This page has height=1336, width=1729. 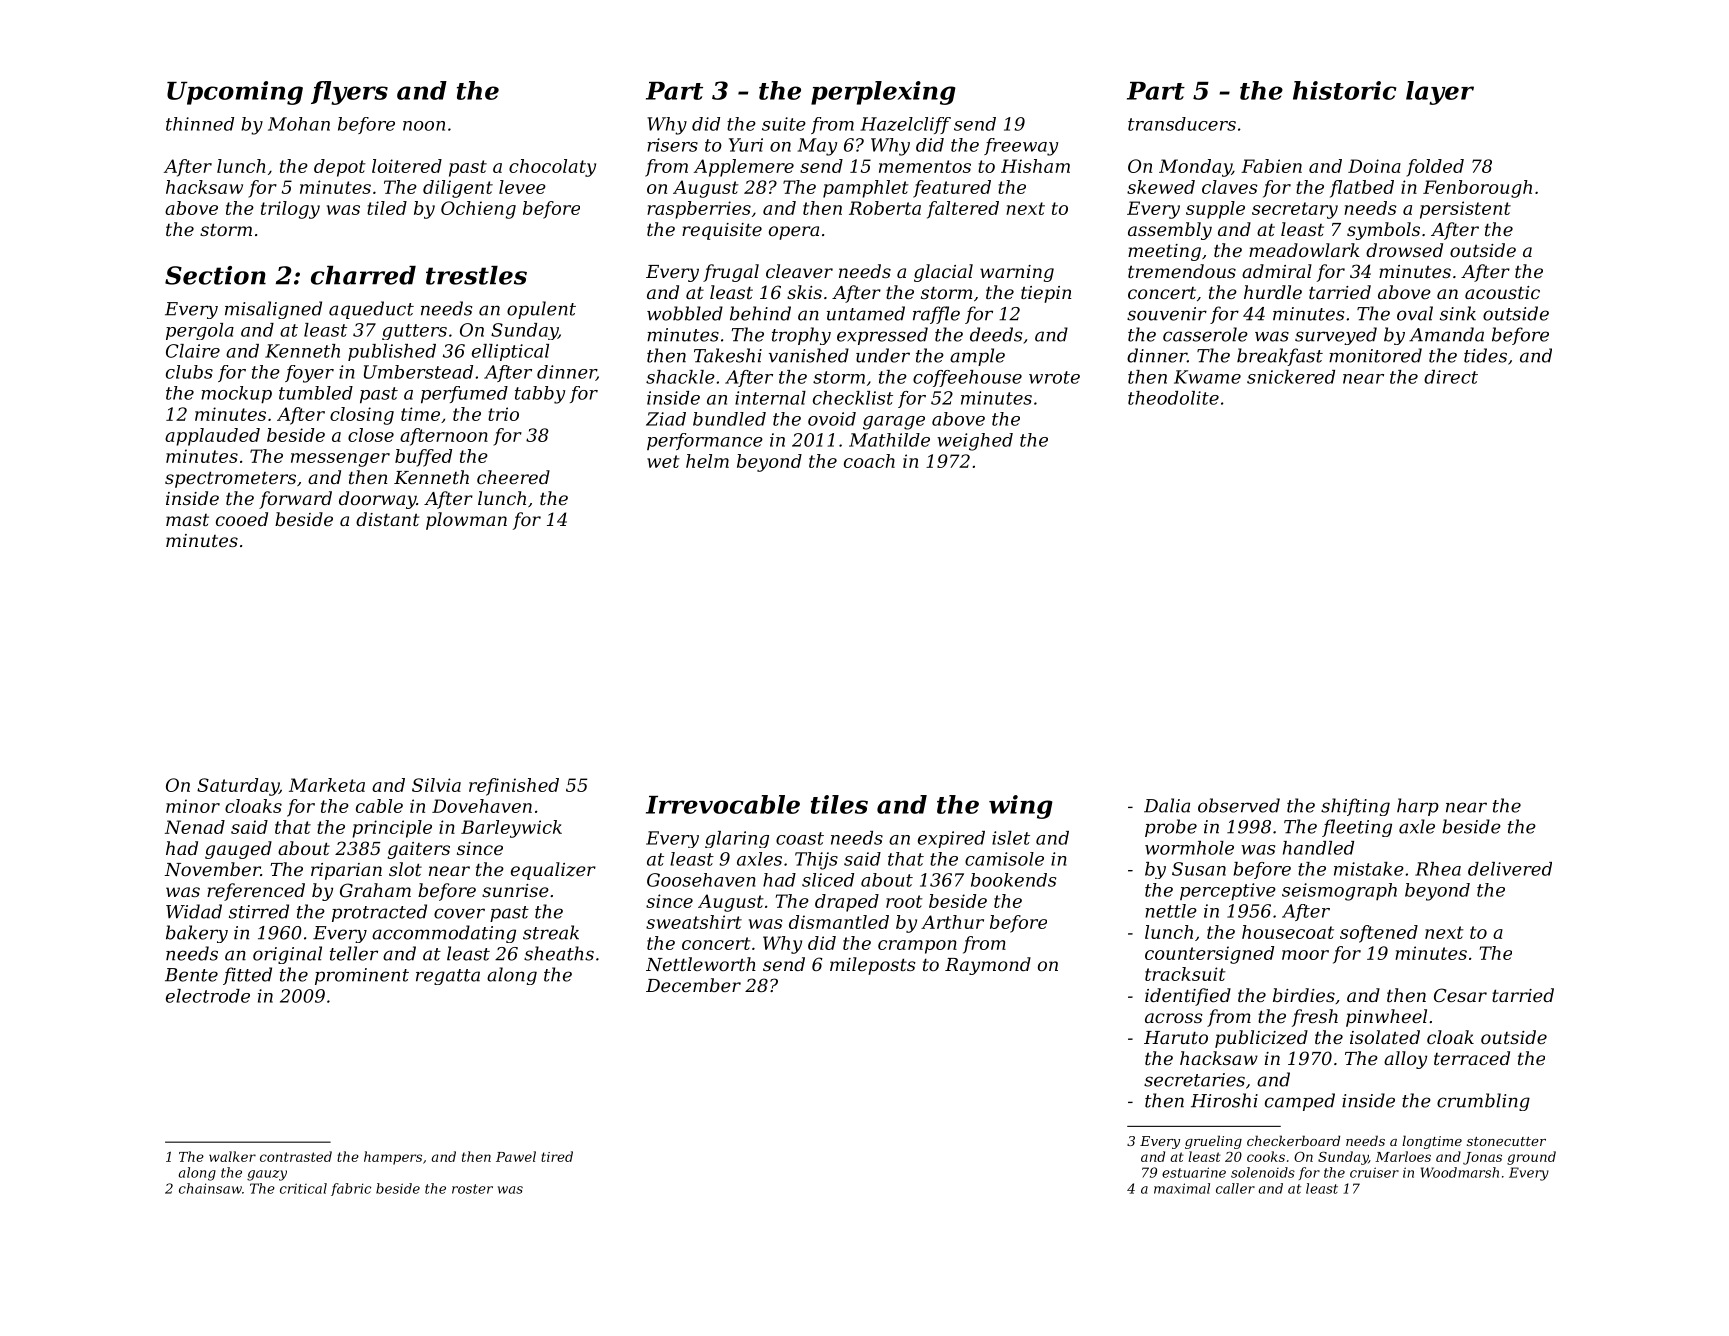 I want to click on risers, so click(x=672, y=145).
